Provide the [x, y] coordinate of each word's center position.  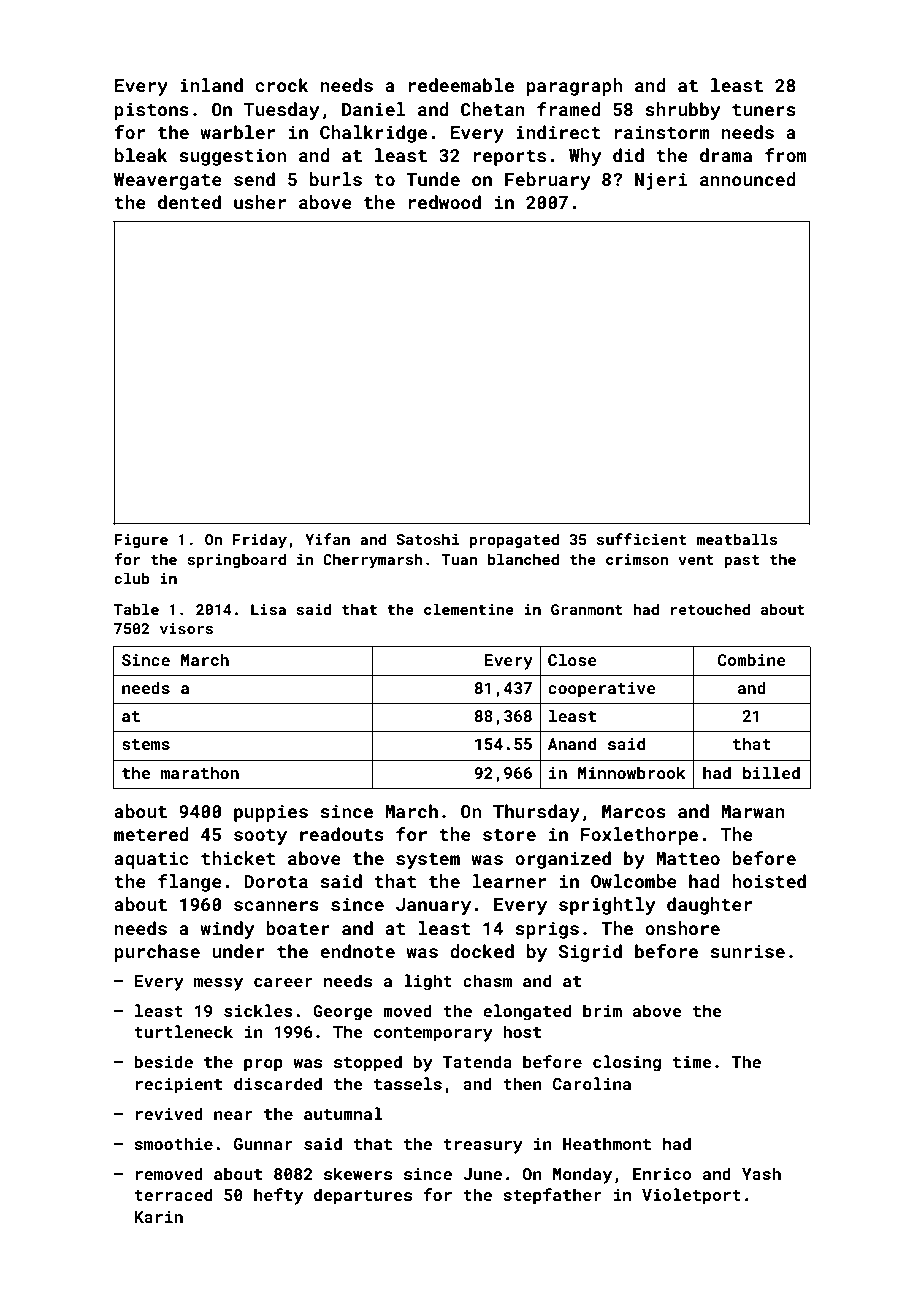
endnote [357, 951]
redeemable [461, 85]
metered [151, 834]
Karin [158, 1217]
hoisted [769, 881]
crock [282, 85]
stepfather [552, 1196]
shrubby [682, 111]
